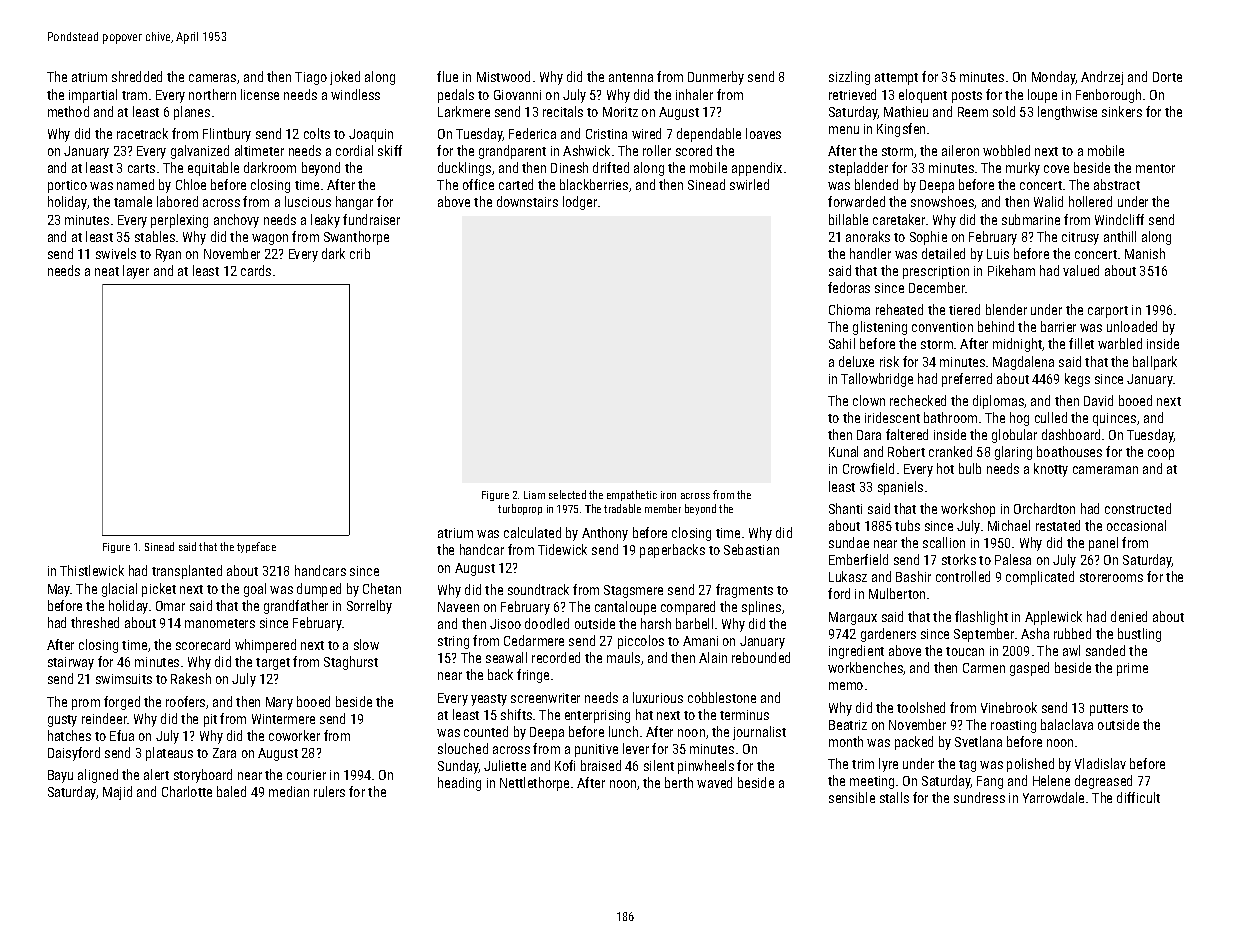 The width and height of the image is (1233, 952). What do you see at coordinates (137, 76) in the image?
I see `shredded` at bounding box center [137, 76].
